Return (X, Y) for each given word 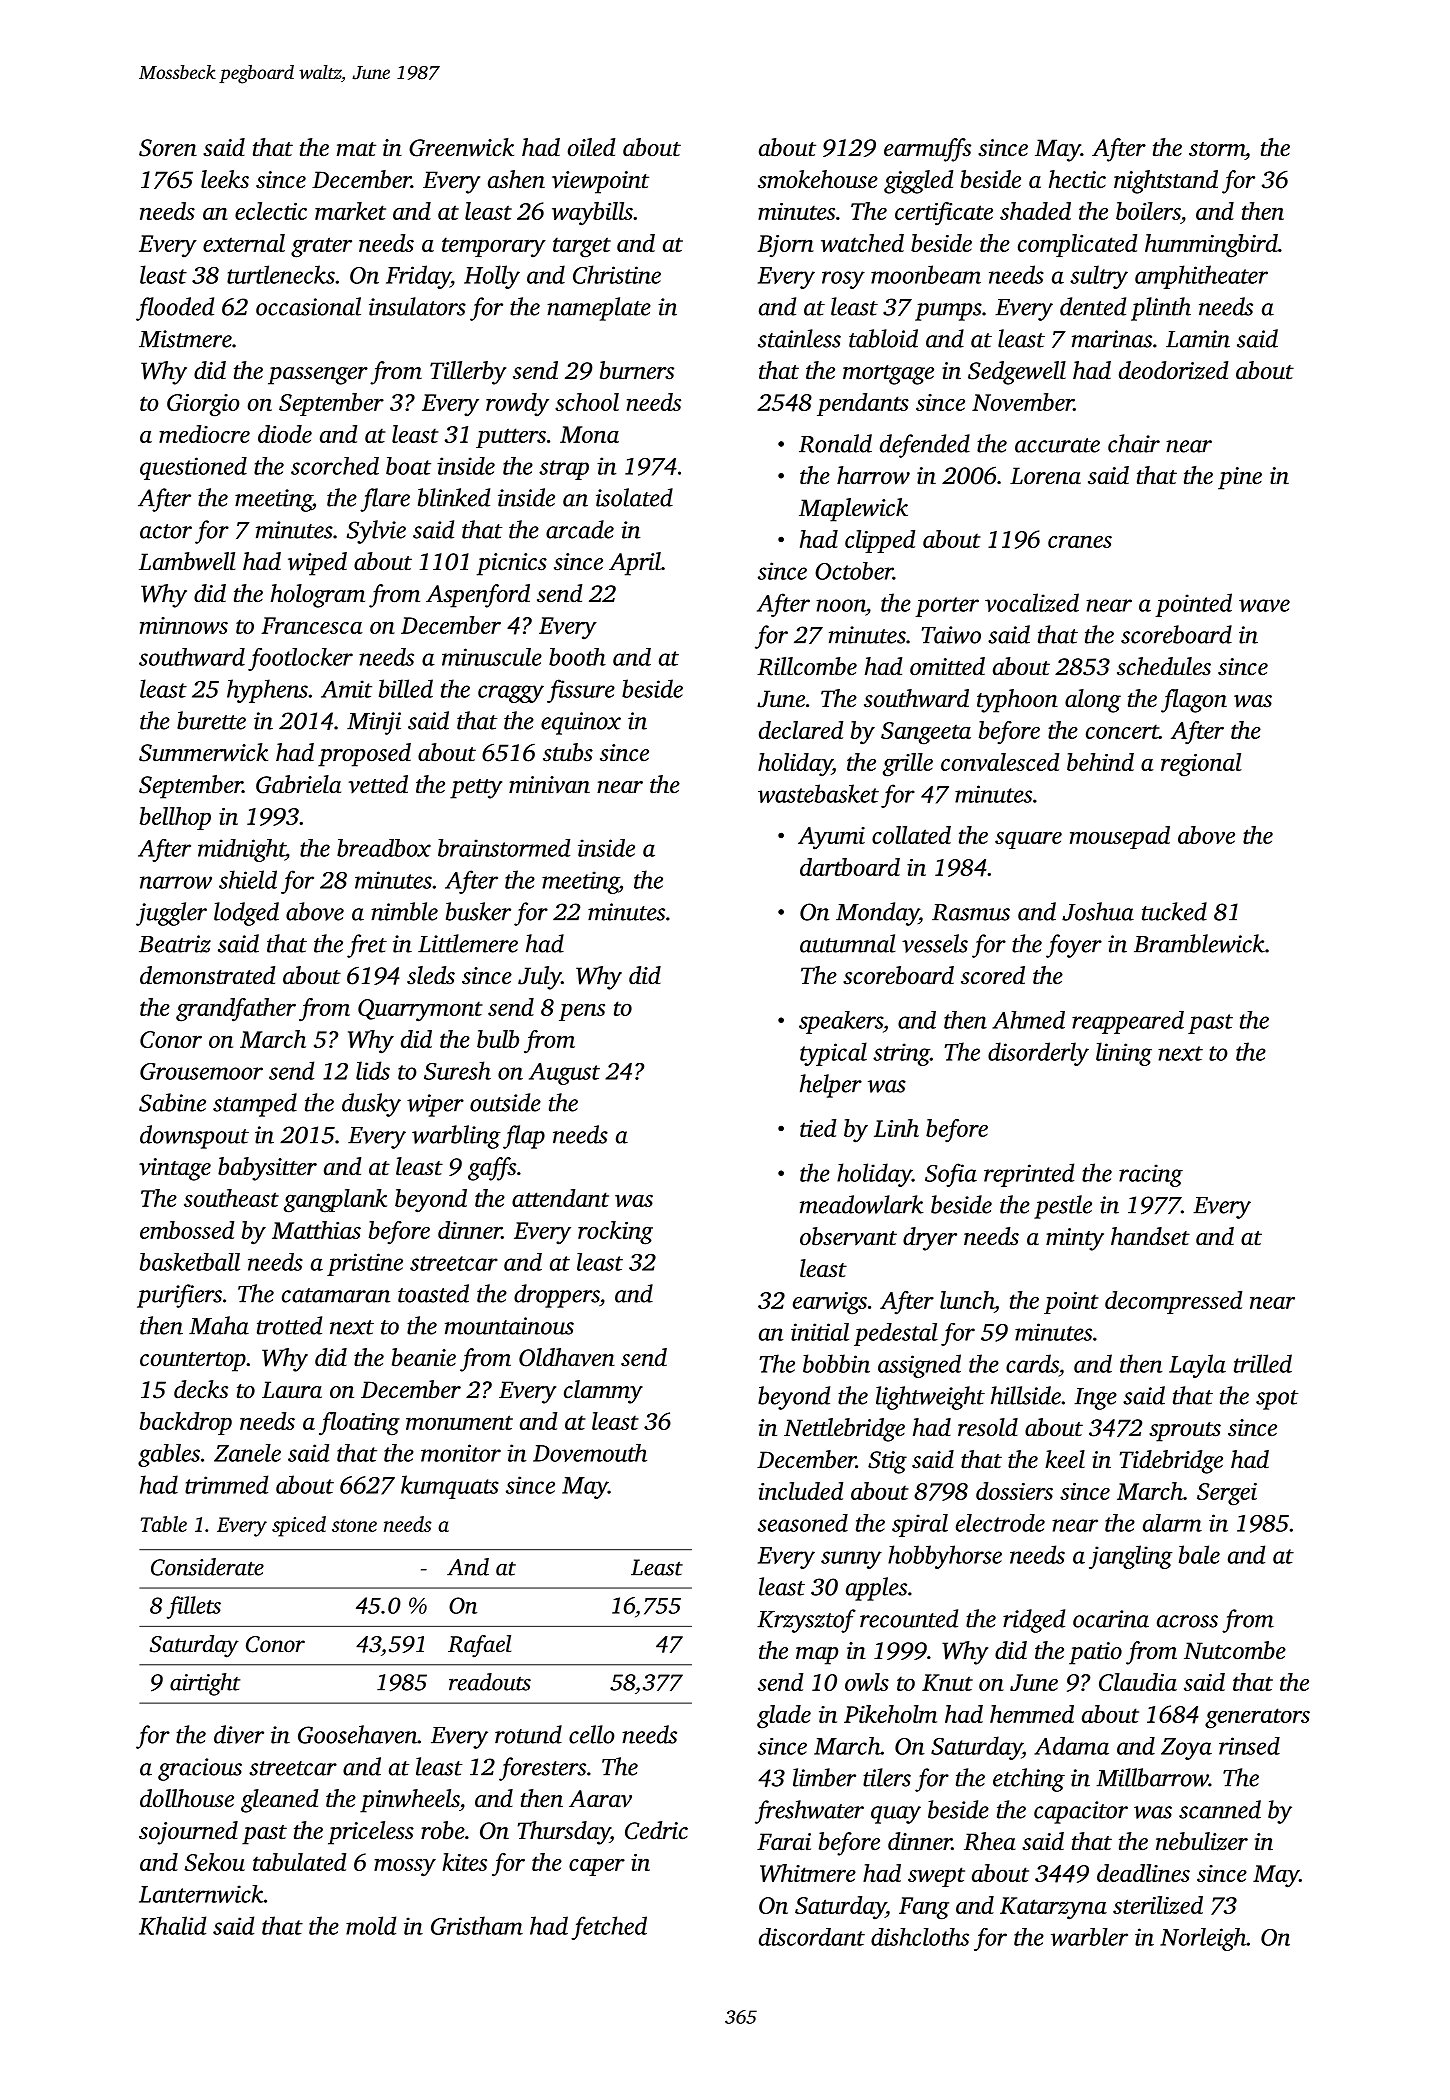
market (350, 211)
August (564, 1074)
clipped (880, 541)
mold (371, 1925)
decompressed (1173, 1302)
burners (637, 370)
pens (582, 1012)
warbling (456, 1137)
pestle (1063, 1207)
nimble (404, 911)
